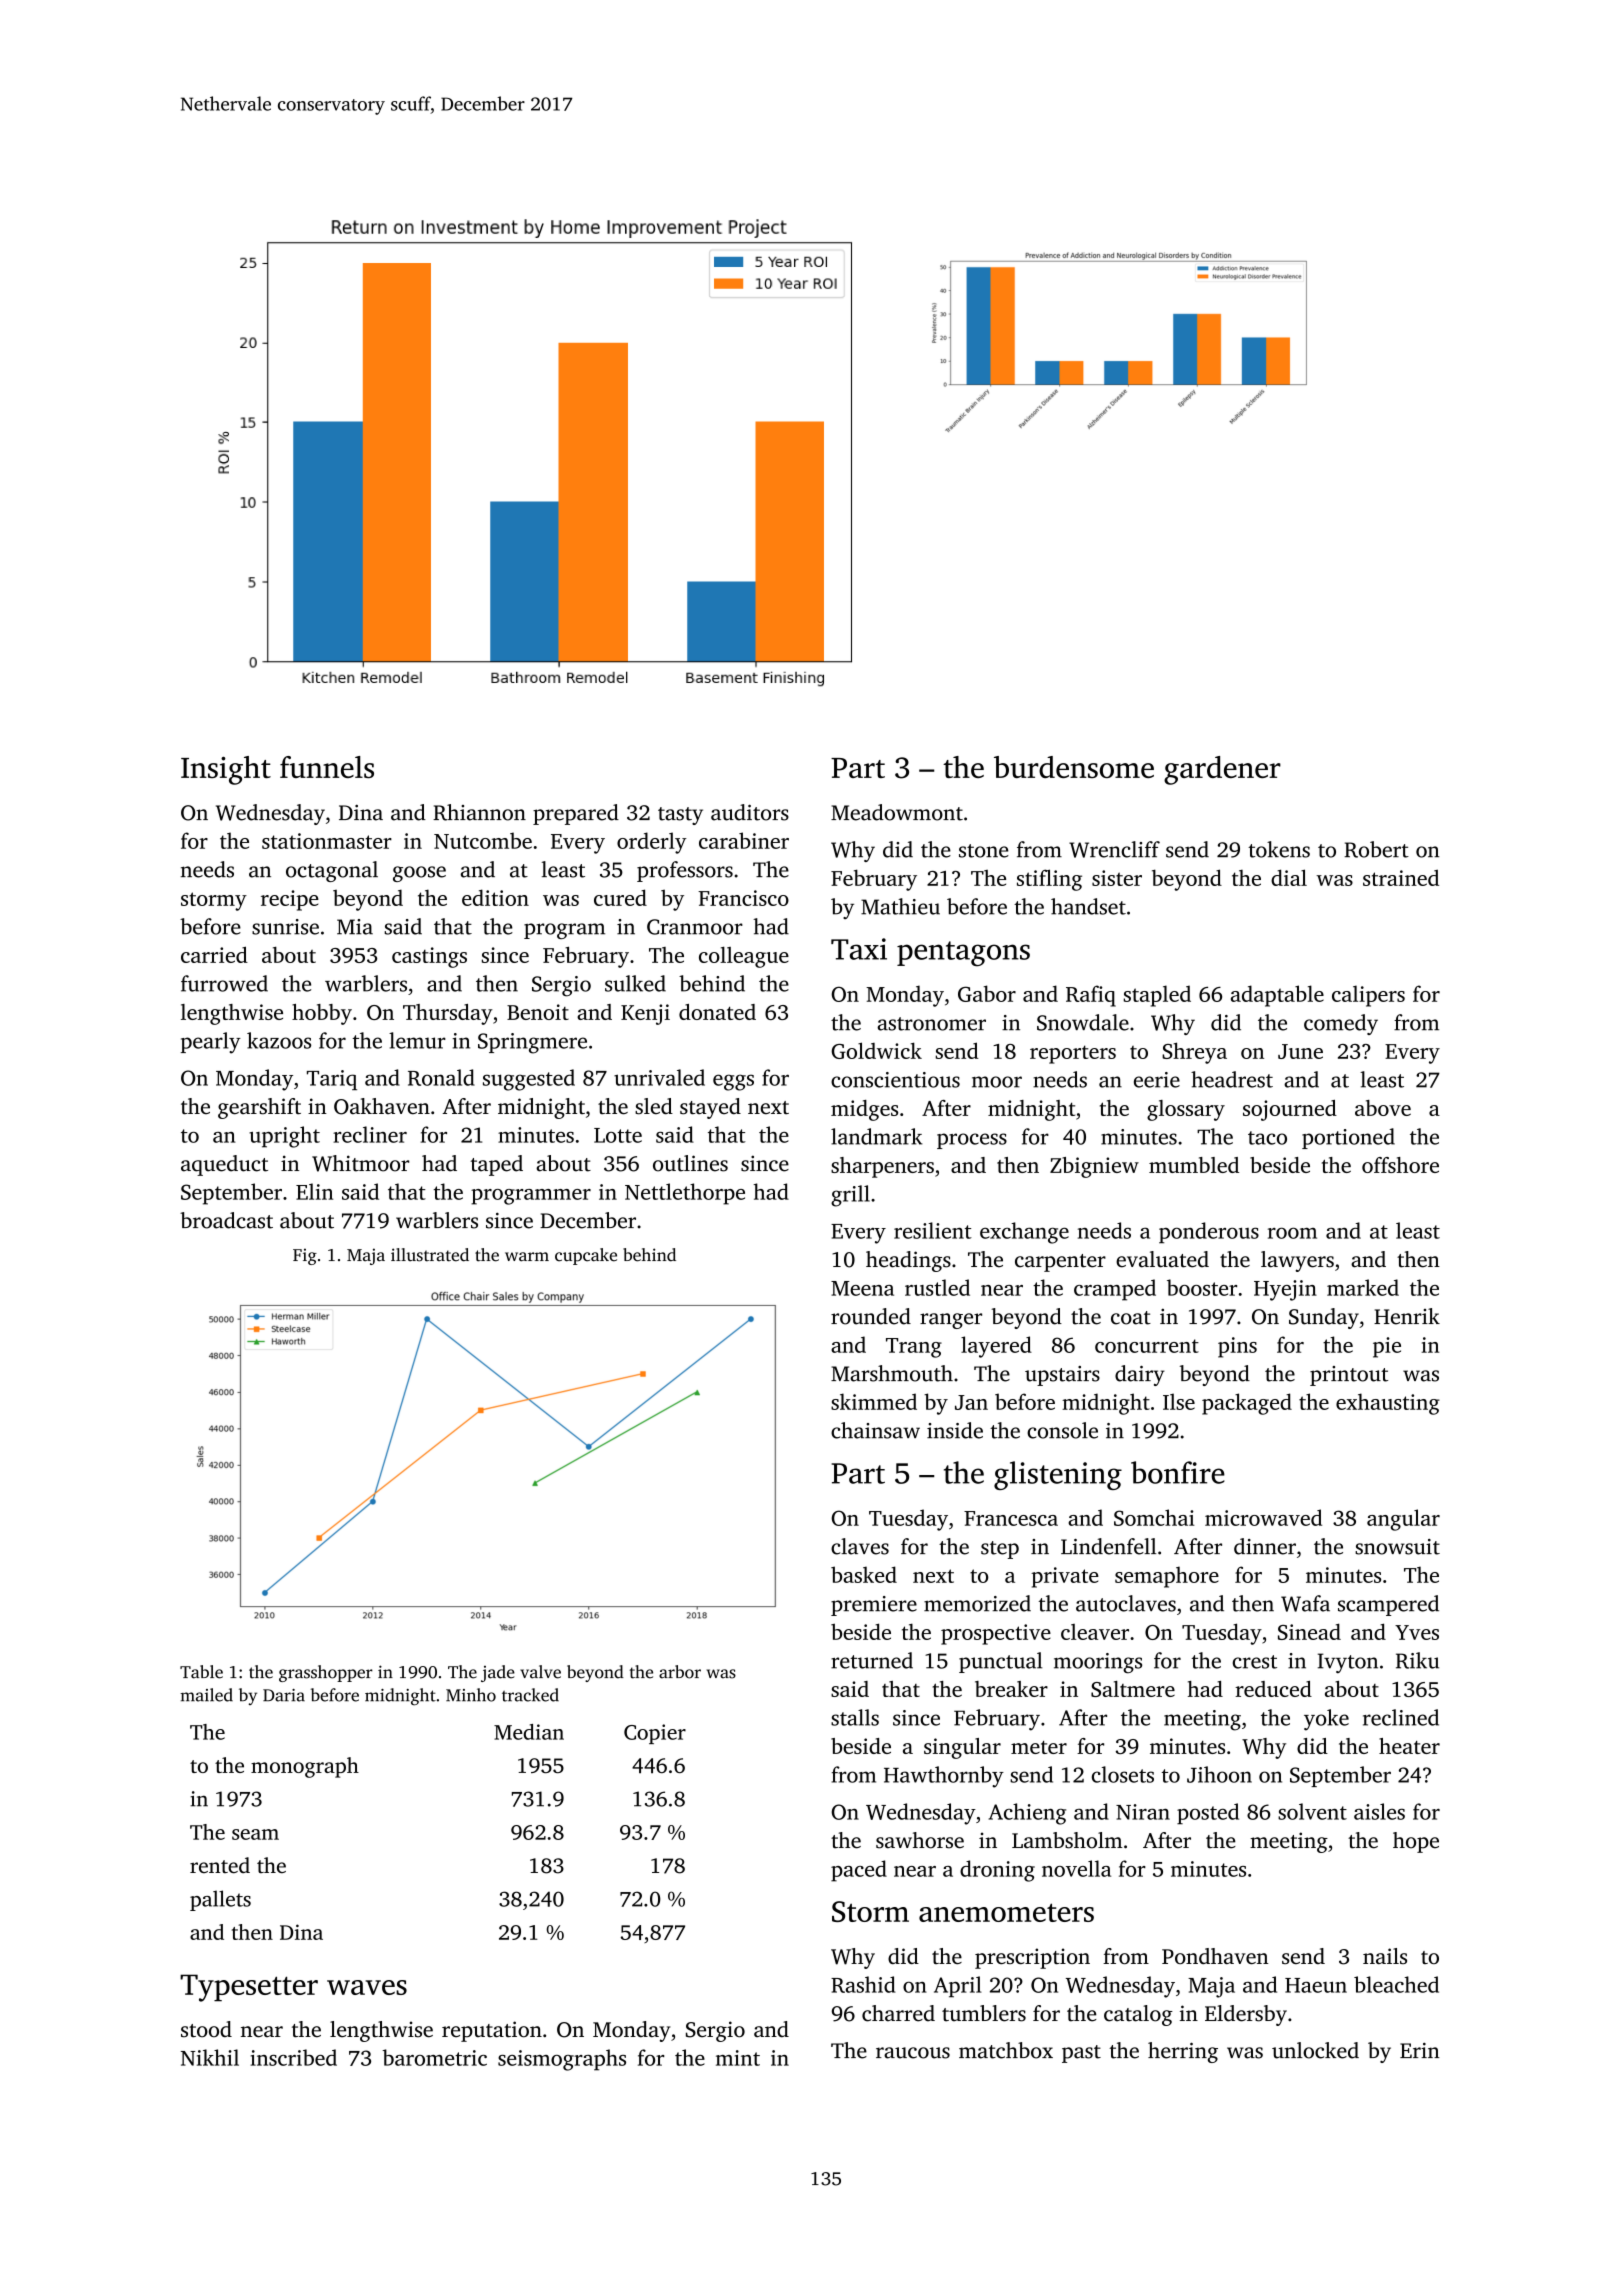  I want to click on mint, so click(738, 2058).
